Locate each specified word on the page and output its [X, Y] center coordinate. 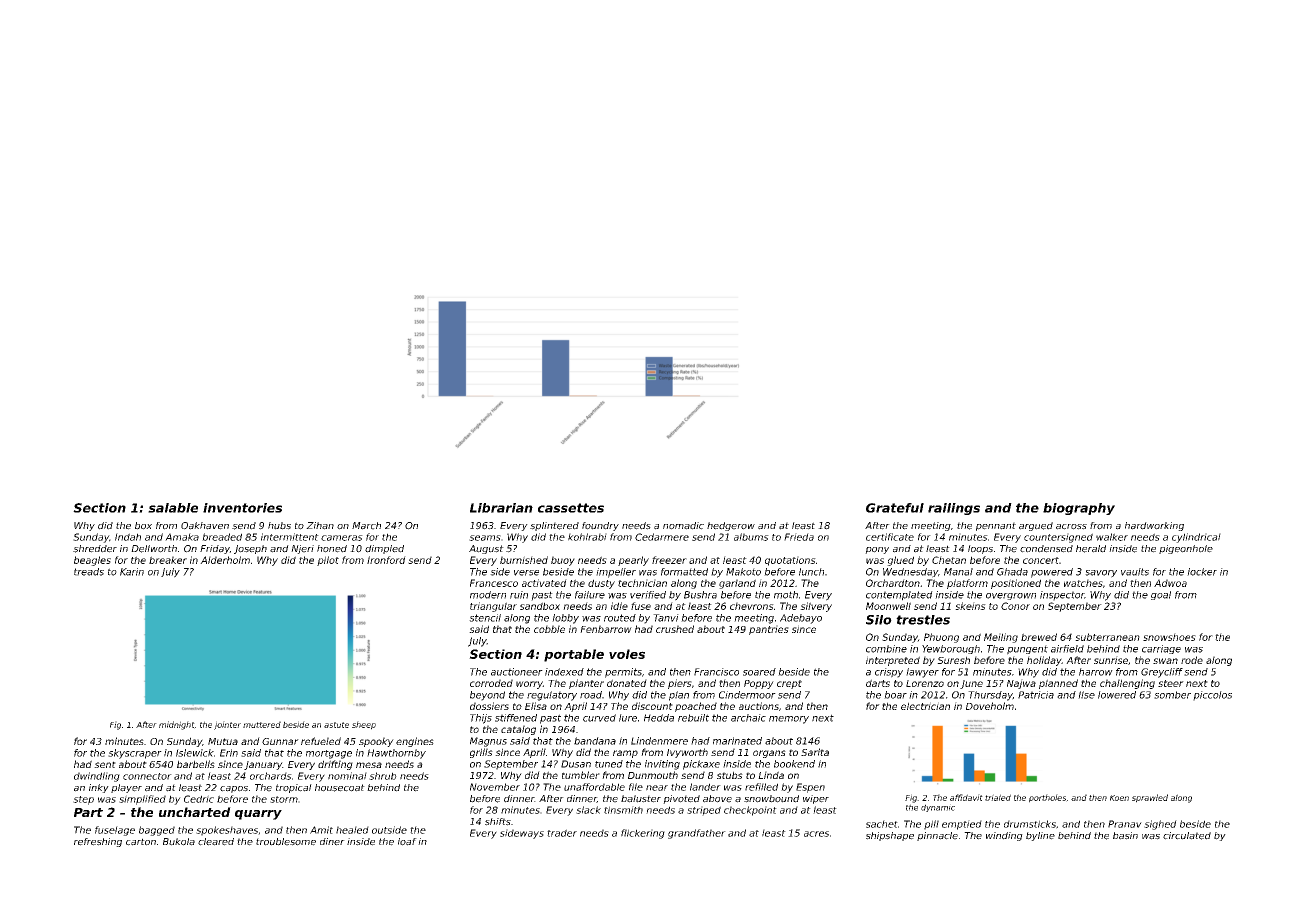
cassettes [571, 508]
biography [1079, 509]
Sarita [815, 752]
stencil [485, 618]
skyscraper [135, 754]
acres [816, 834]
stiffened [516, 718]
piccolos [1212, 696]
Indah [128, 537]
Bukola [179, 842]
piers [680, 684]
